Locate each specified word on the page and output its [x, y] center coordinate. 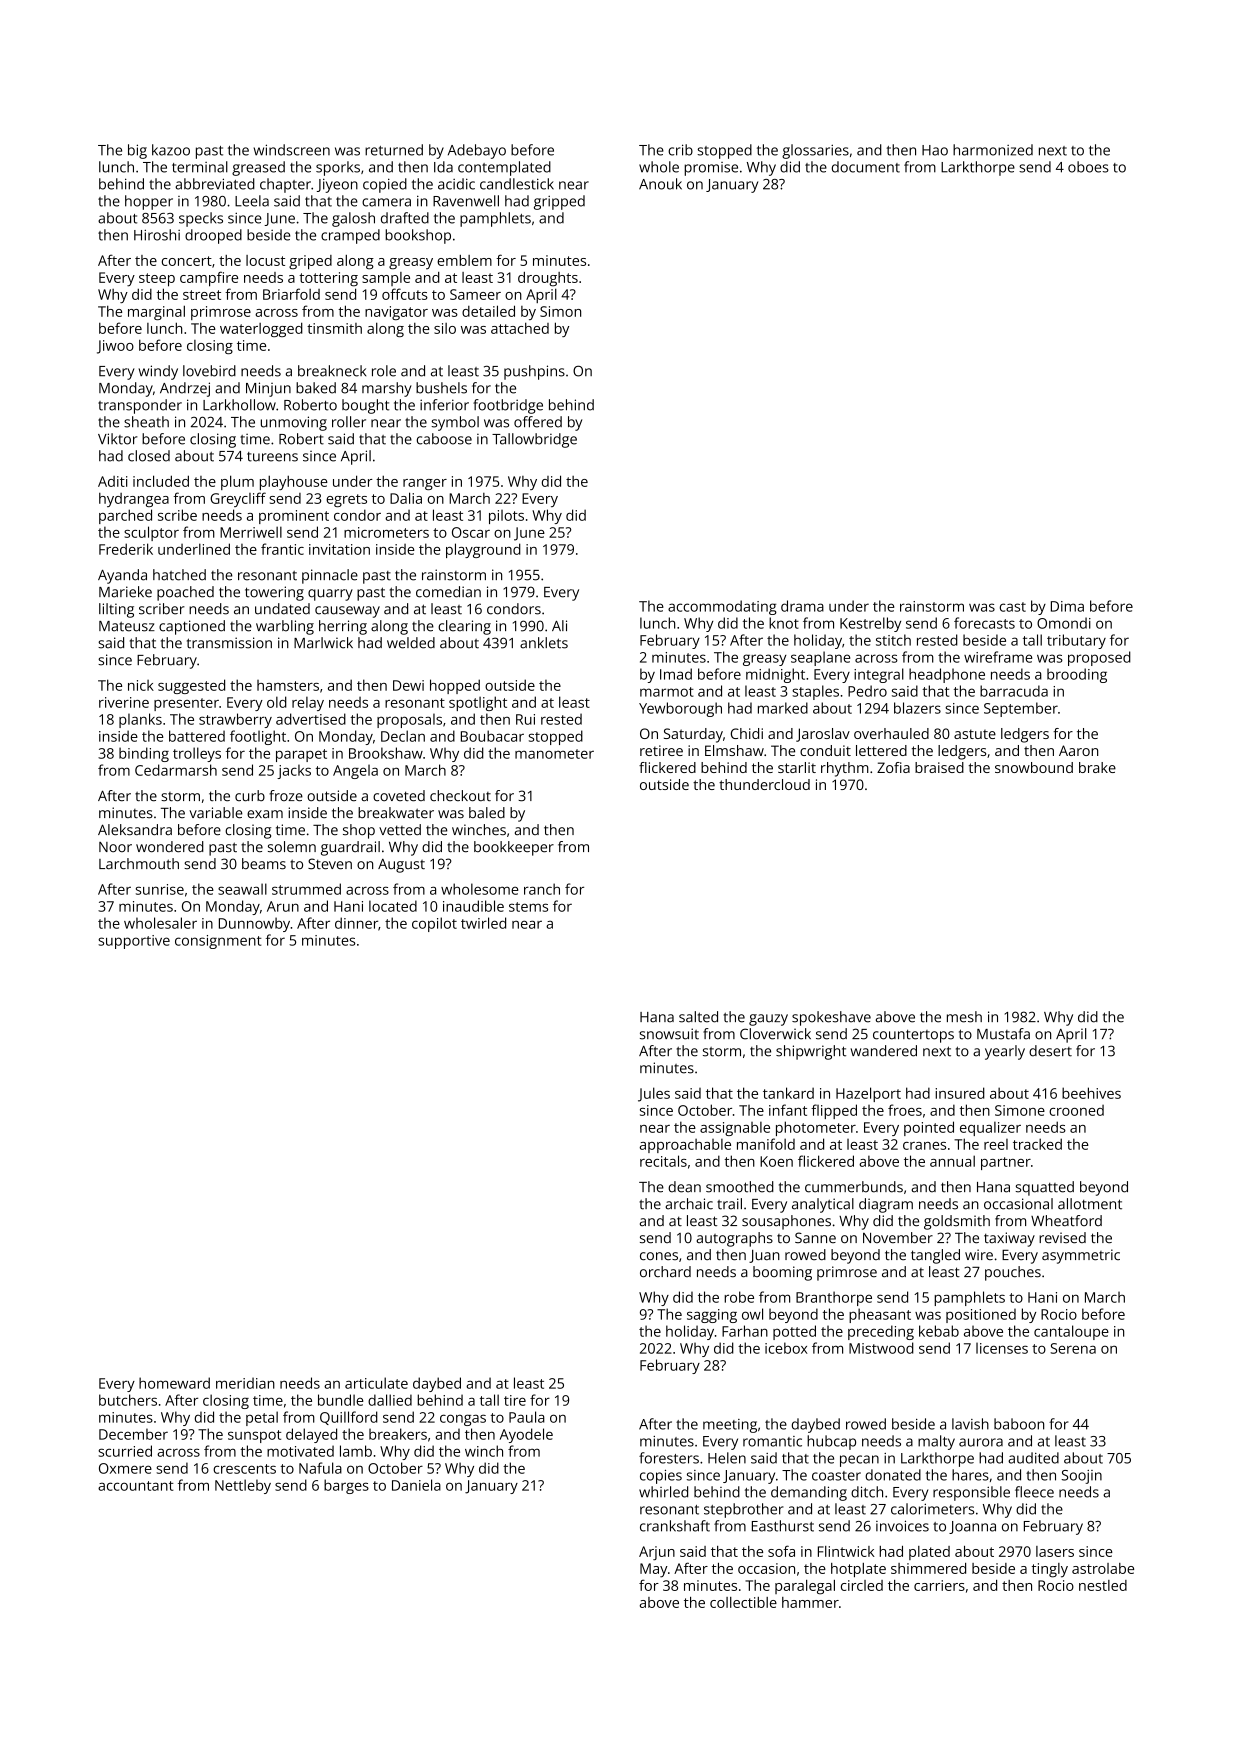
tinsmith [334, 328]
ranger [425, 484]
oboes [1088, 167]
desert [1050, 1051]
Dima [1067, 606]
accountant [136, 1486]
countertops [913, 1036]
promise [711, 169]
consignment [218, 942]
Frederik [126, 549]
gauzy [768, 1020]
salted [698, 1017]
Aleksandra [135, 830]
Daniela [416, 1485]
